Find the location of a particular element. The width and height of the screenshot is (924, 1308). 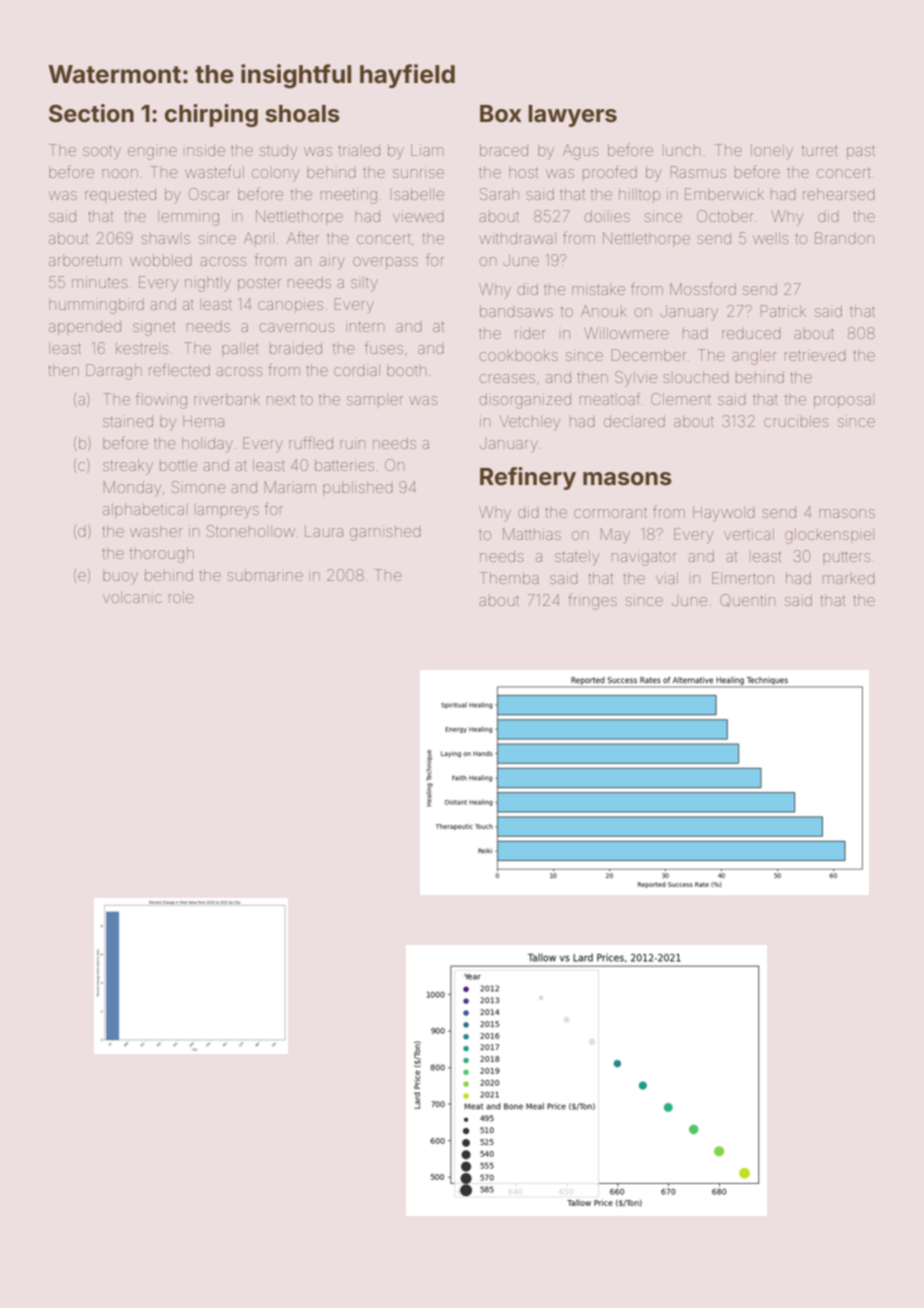

Themba is located at coordinates (509, 578).
